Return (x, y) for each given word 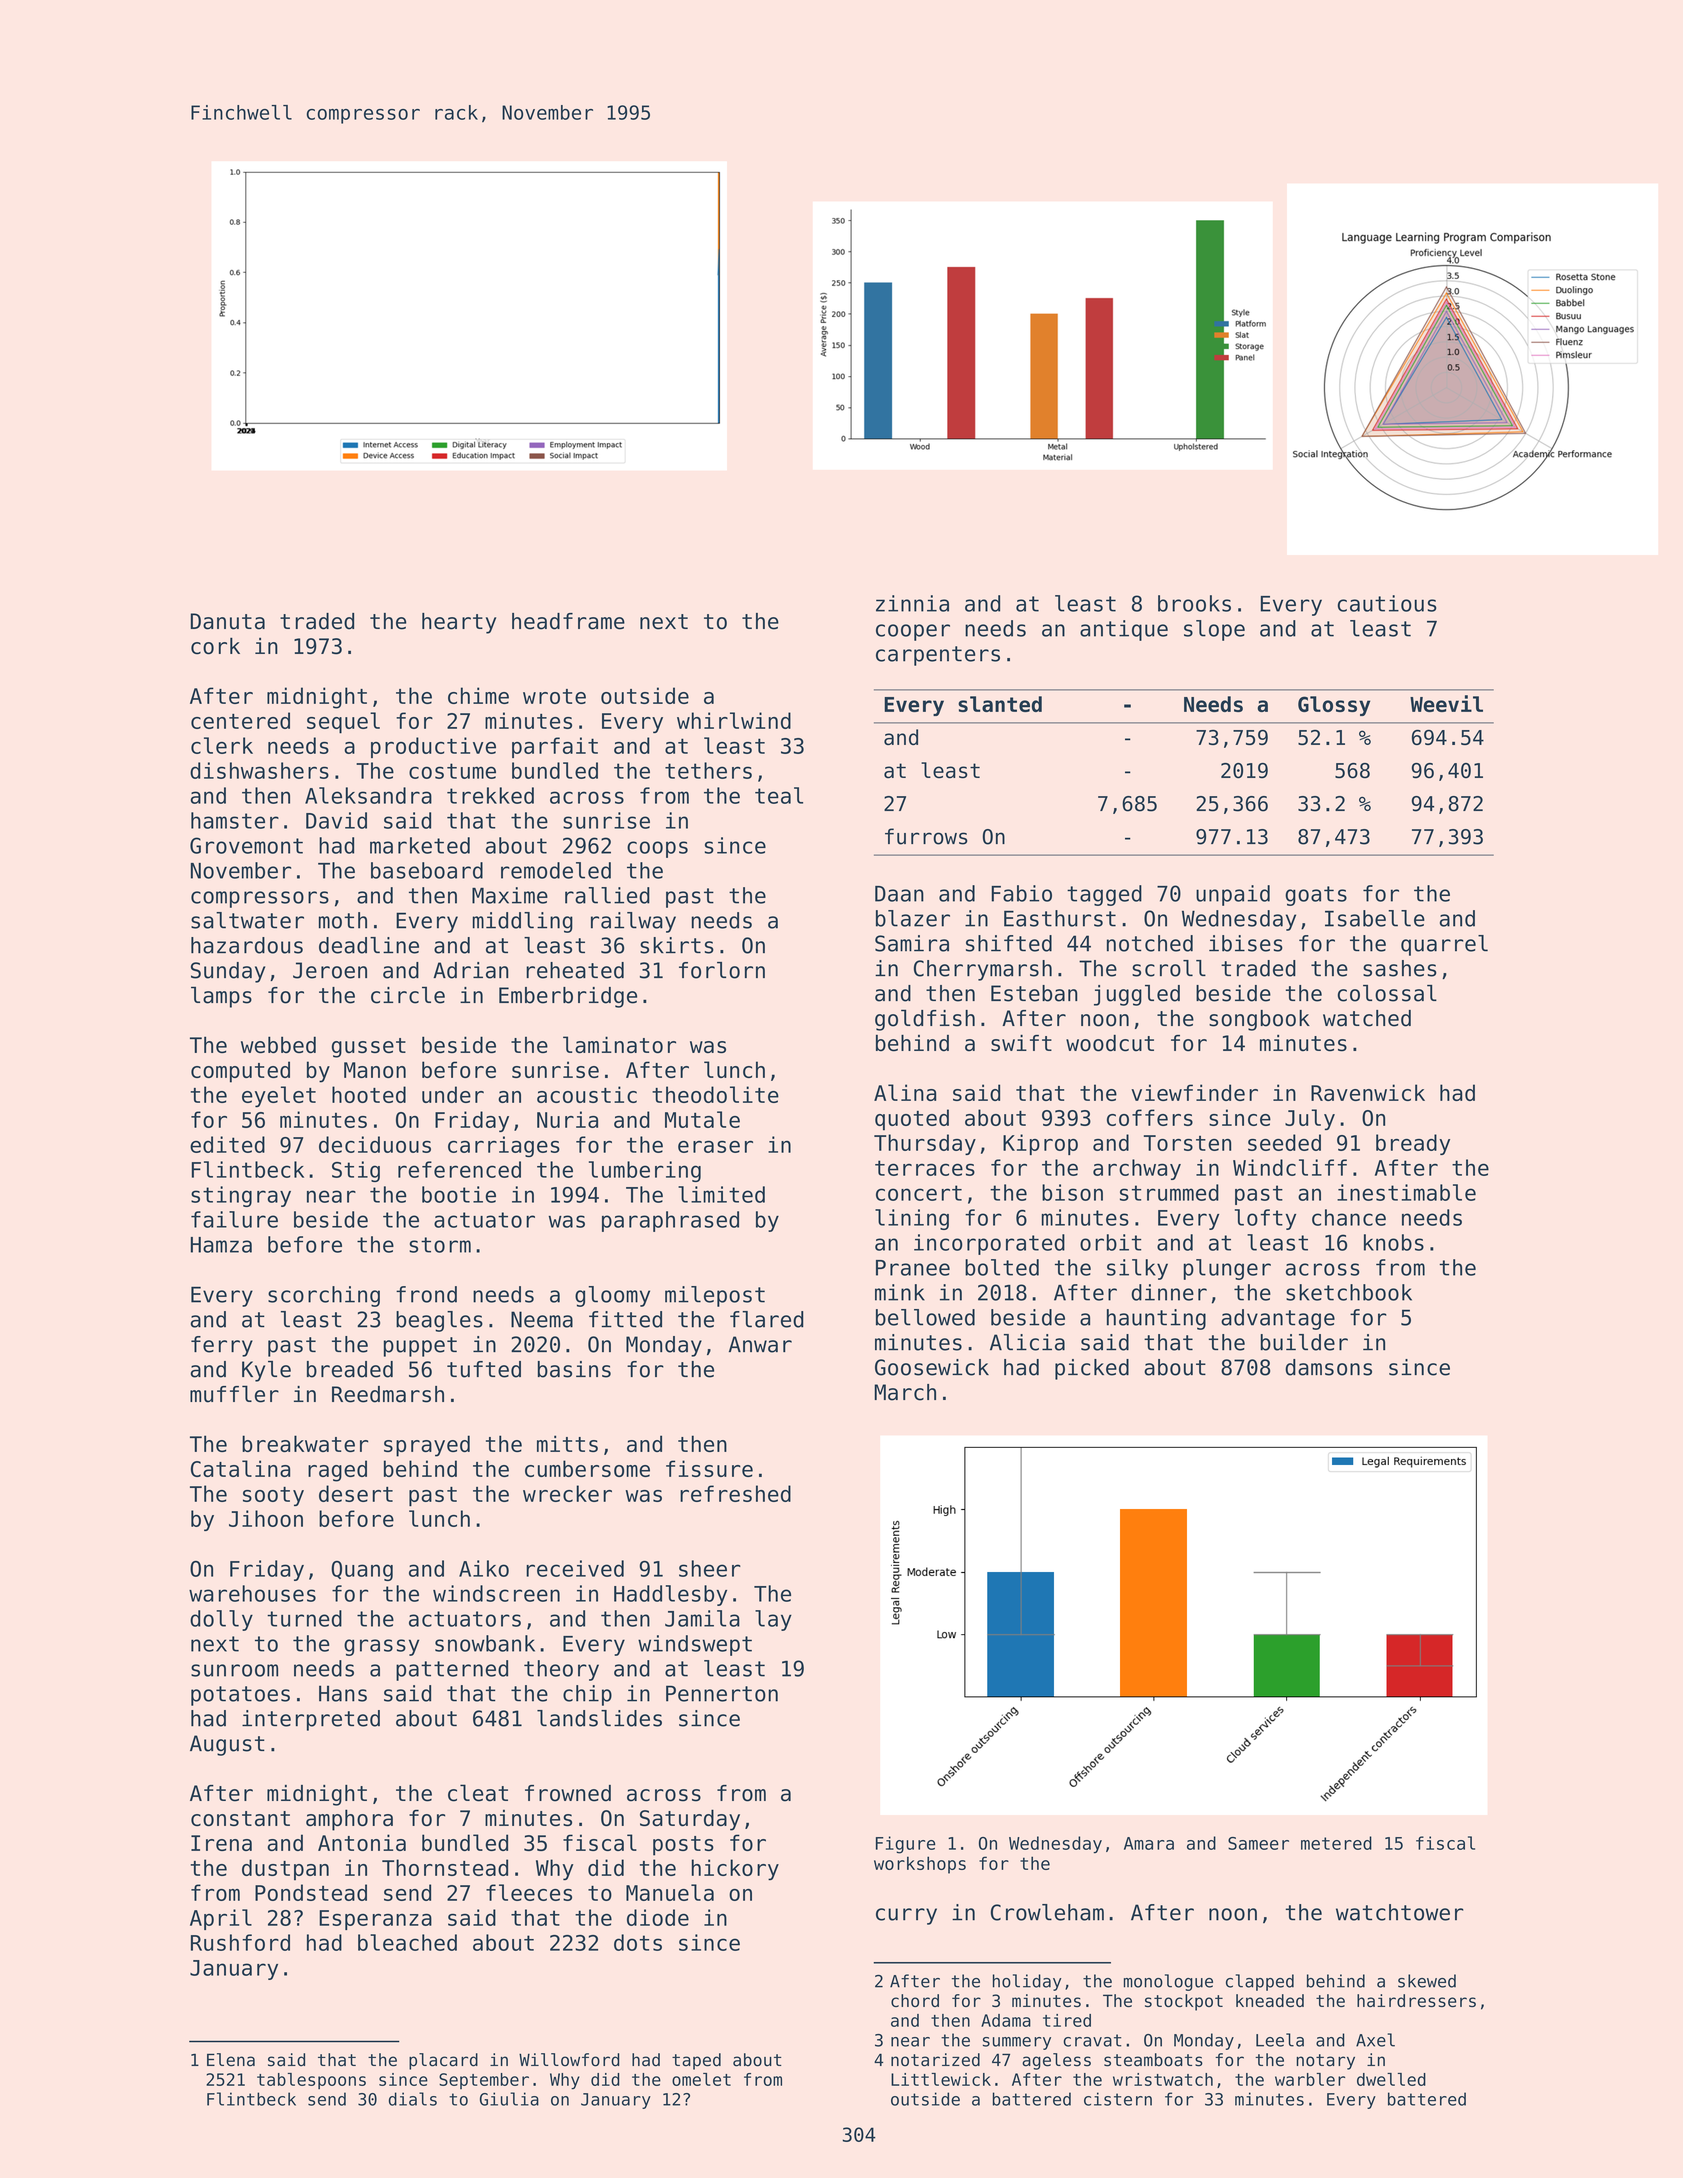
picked (1092, 1369)
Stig (356, 1171)
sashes (1400, 968)
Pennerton (722, 1693)
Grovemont (246, 845)
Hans (343, 1693)
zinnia (912, 603)
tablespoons (311, 2081)
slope (1214, 630)
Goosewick (932, 1367)
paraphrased (670, 1221)
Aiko (484, 1568)
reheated (575, 970)
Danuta (228, 621)
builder (1304, 1342)
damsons (1328, 1367)
